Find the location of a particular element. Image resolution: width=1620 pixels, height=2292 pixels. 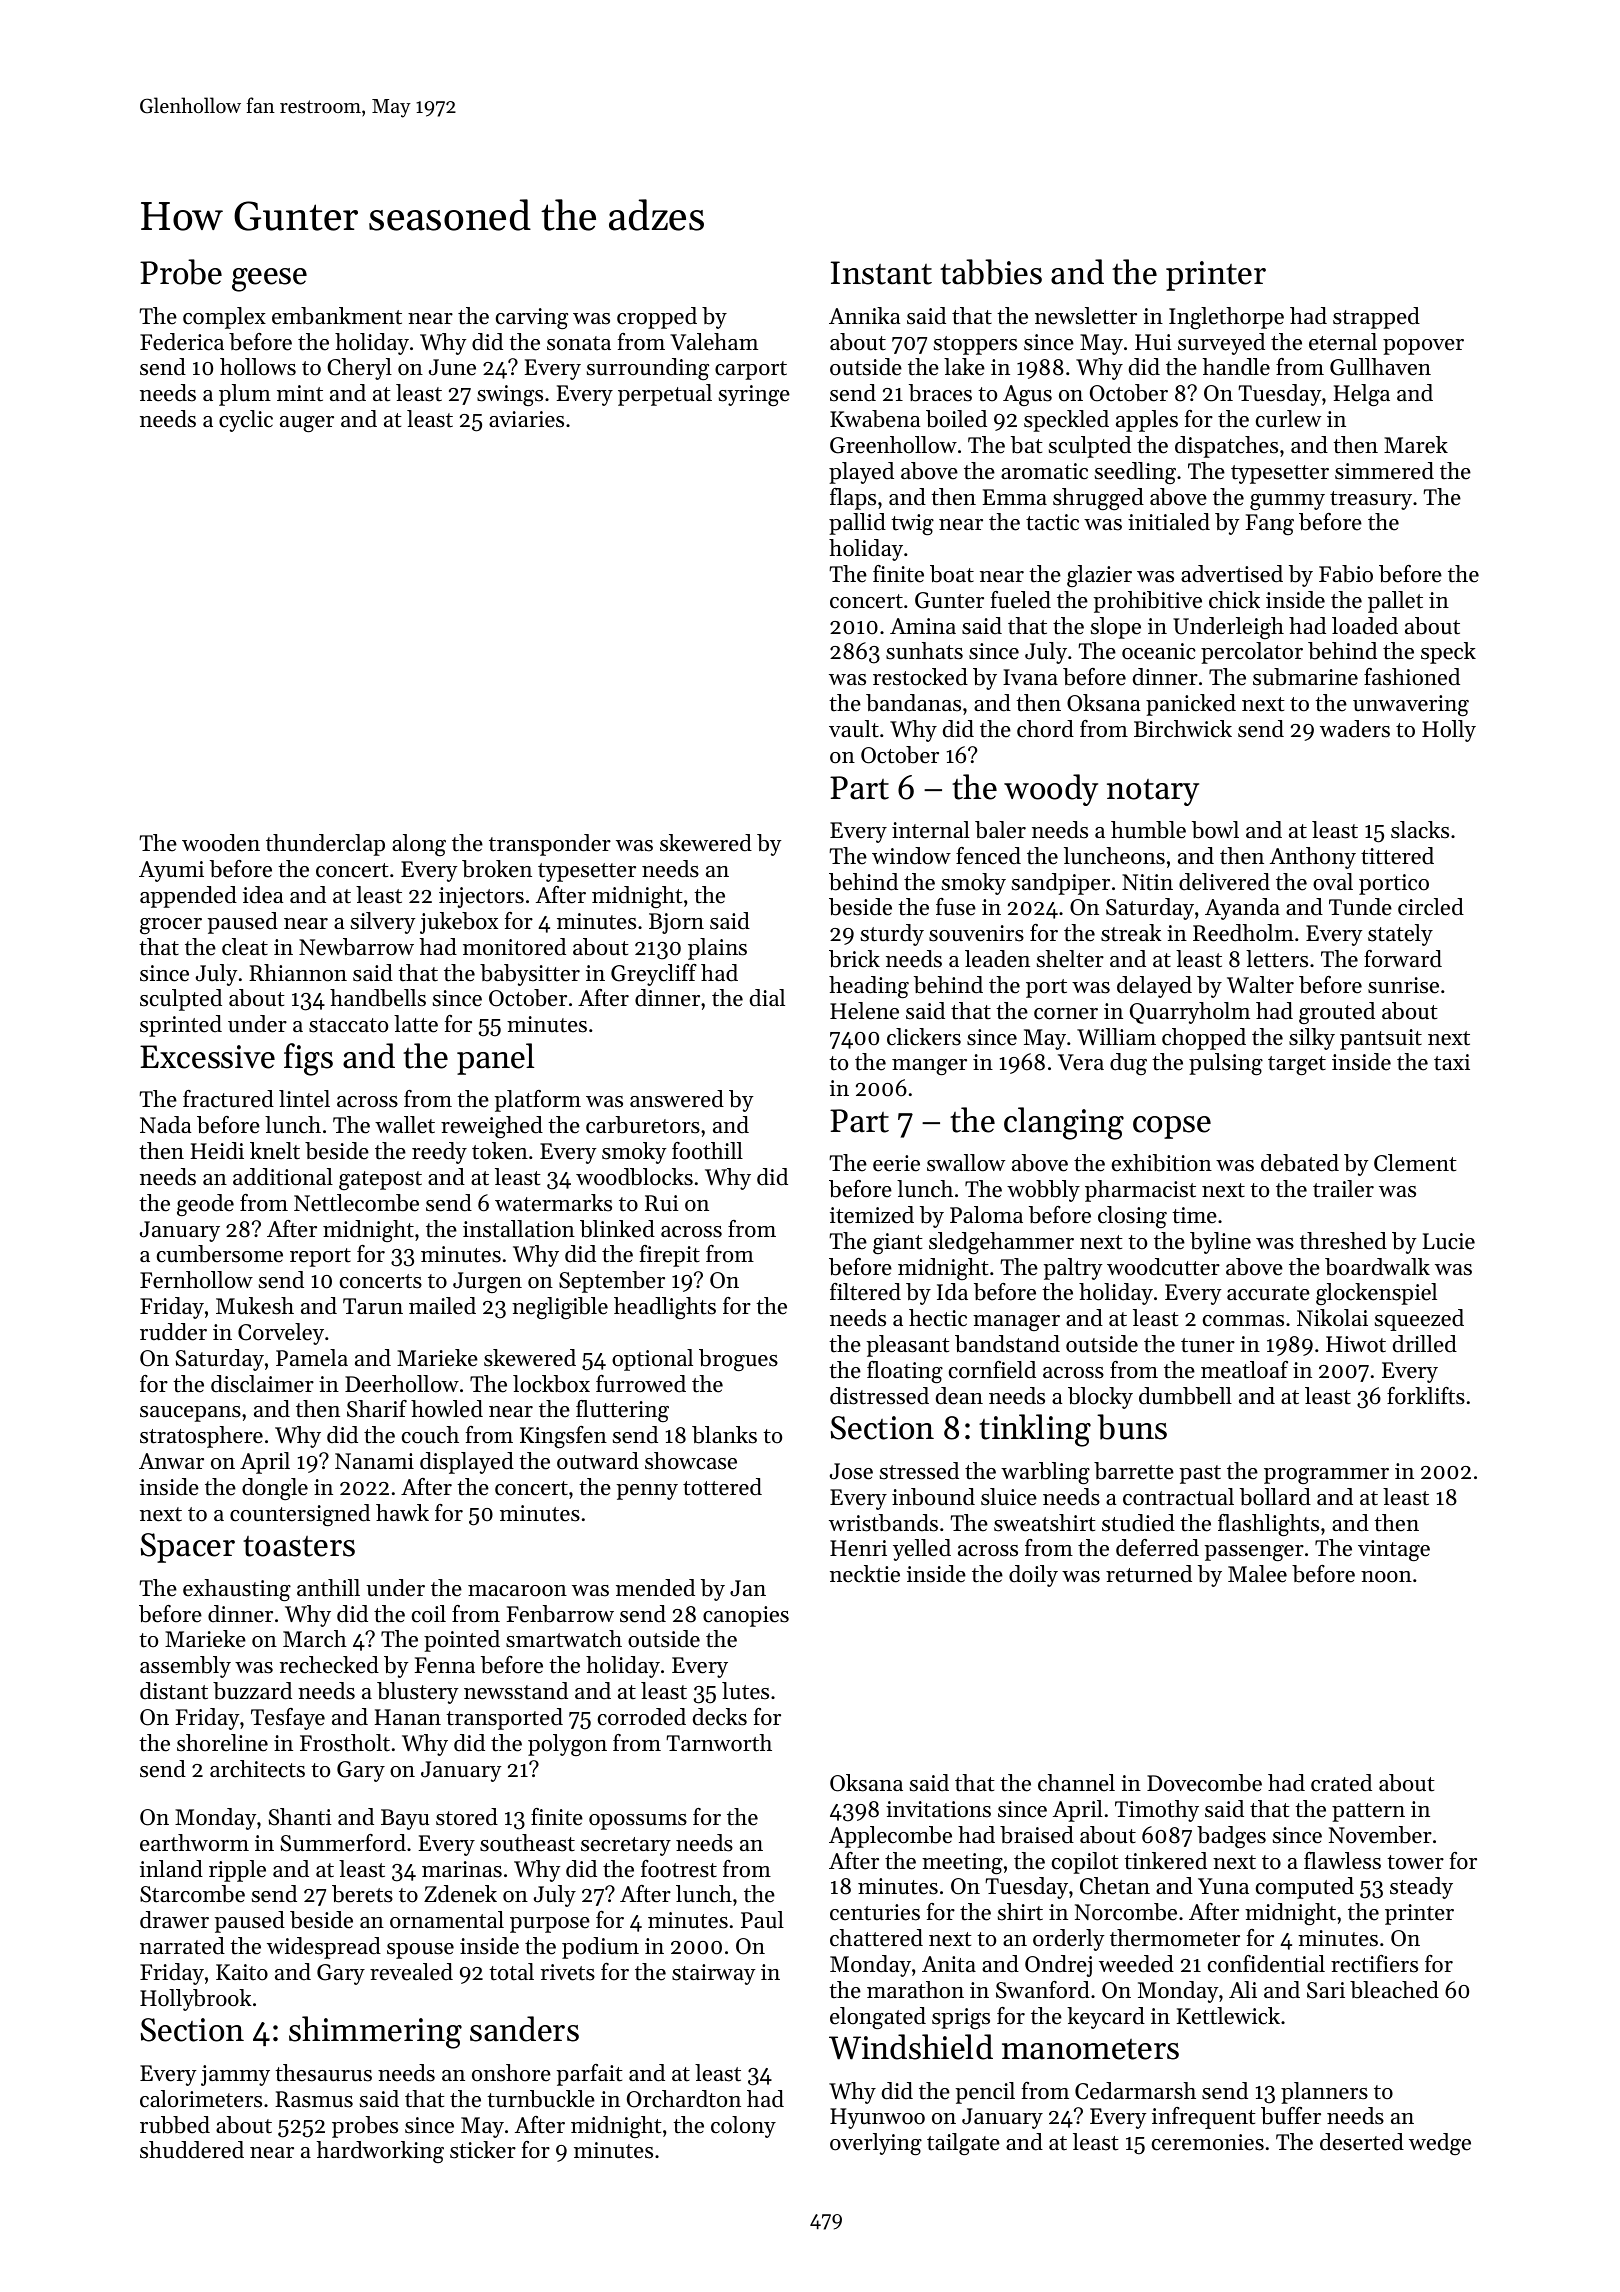

Helene is located at coordinates (864, 1011).
